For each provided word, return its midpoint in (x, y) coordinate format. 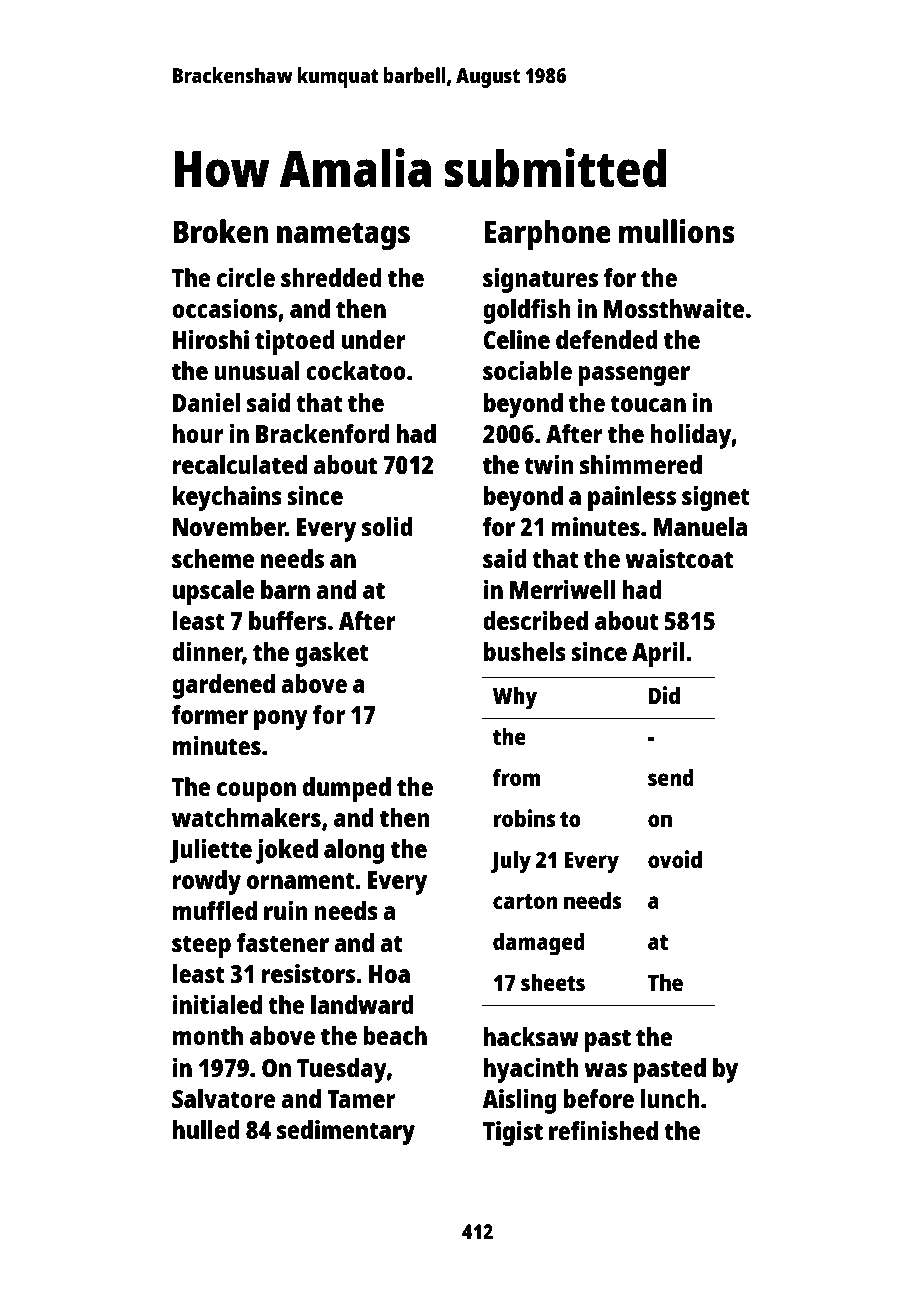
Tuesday (342, 1070)
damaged (539, 944)
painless (632, 498)
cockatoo (356, 370)
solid (387, 526)
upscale (214, 592)
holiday (691, 436)
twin (549, 464)
